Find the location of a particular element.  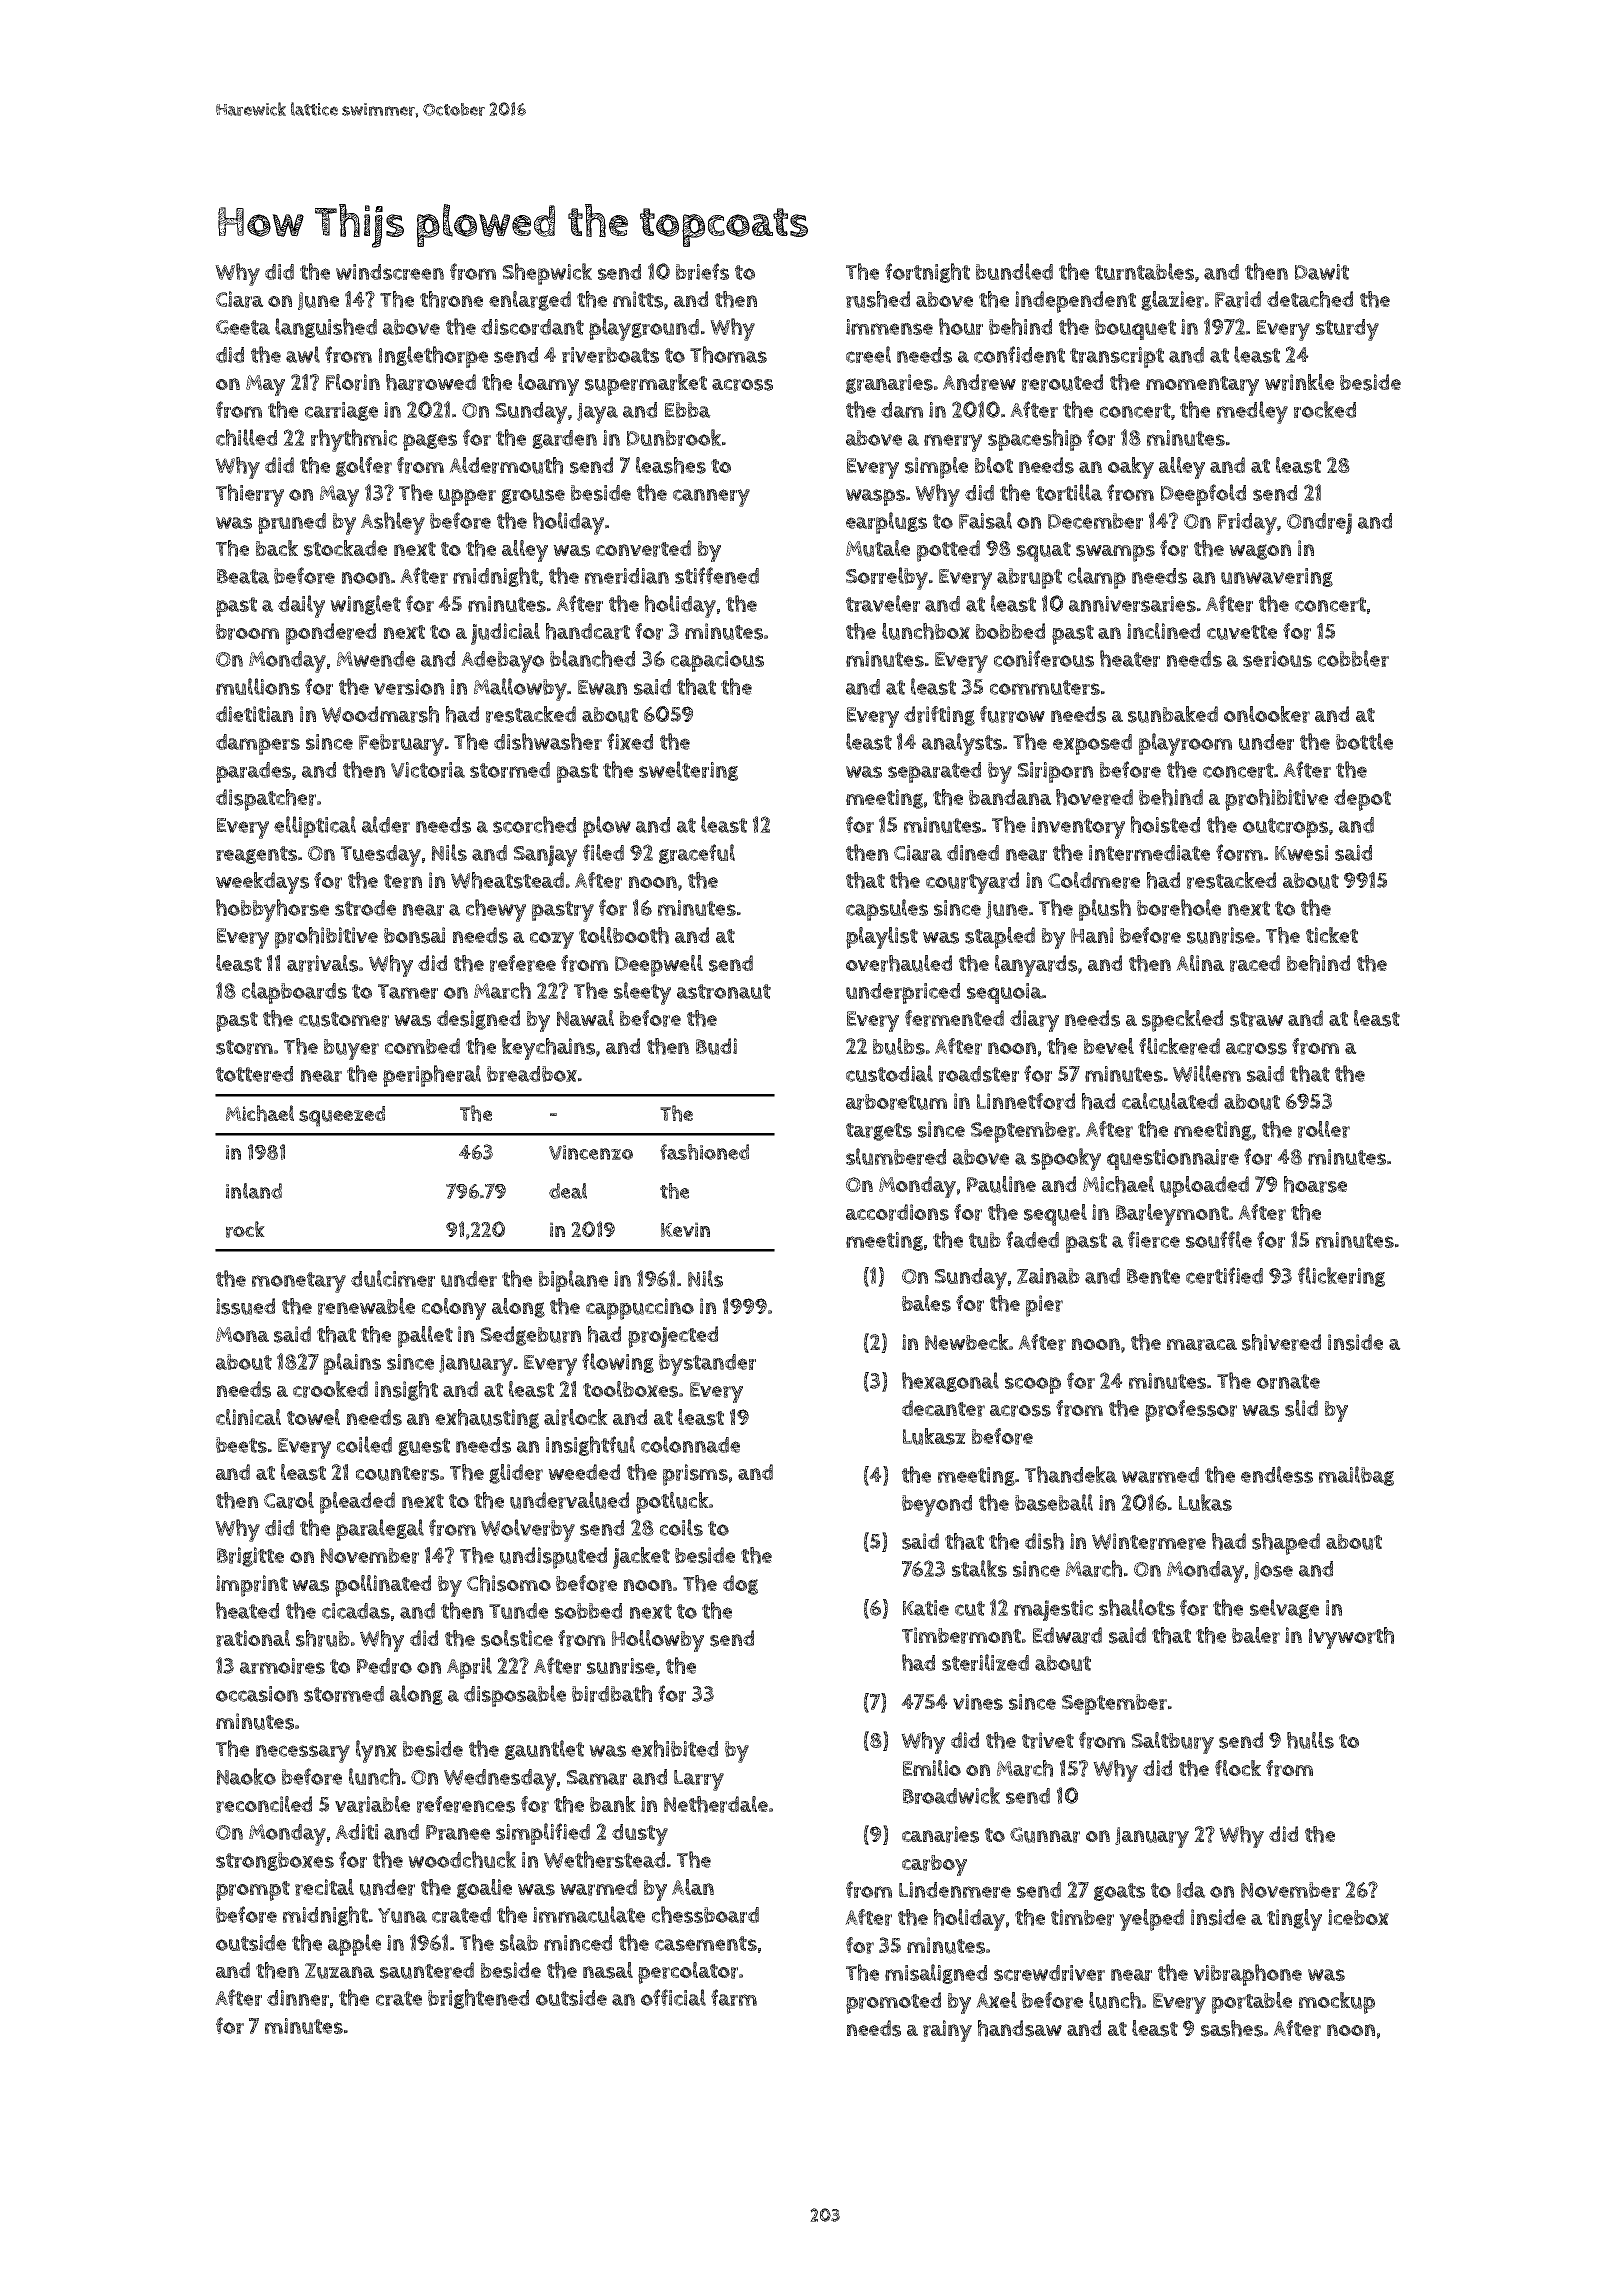

Alan is located at coordinates (693, 1887).
